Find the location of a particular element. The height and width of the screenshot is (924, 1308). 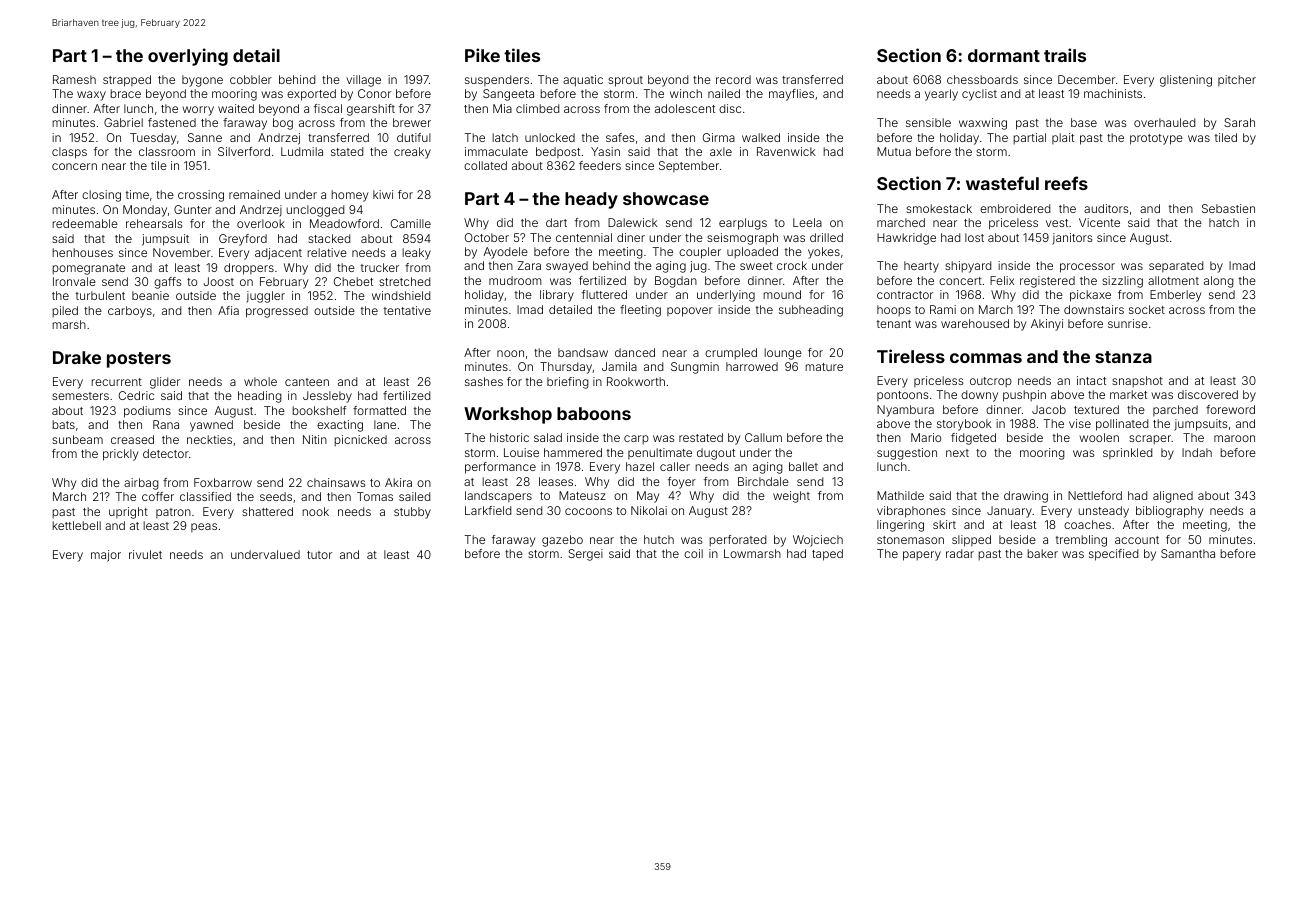

henhouses is located at coordinates (82, 252).
